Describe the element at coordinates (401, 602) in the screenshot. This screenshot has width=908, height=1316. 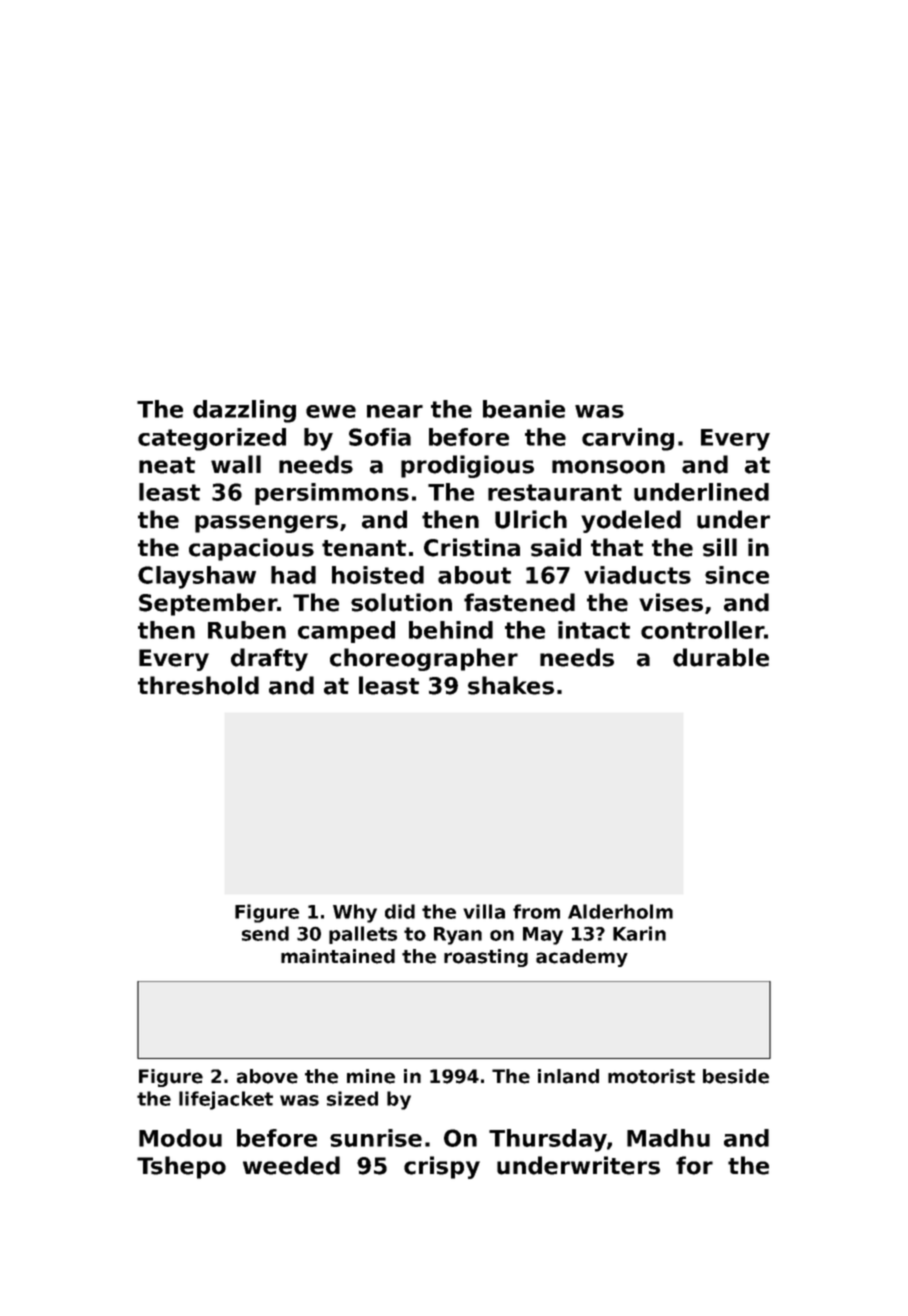
I see `solution` at that location.
